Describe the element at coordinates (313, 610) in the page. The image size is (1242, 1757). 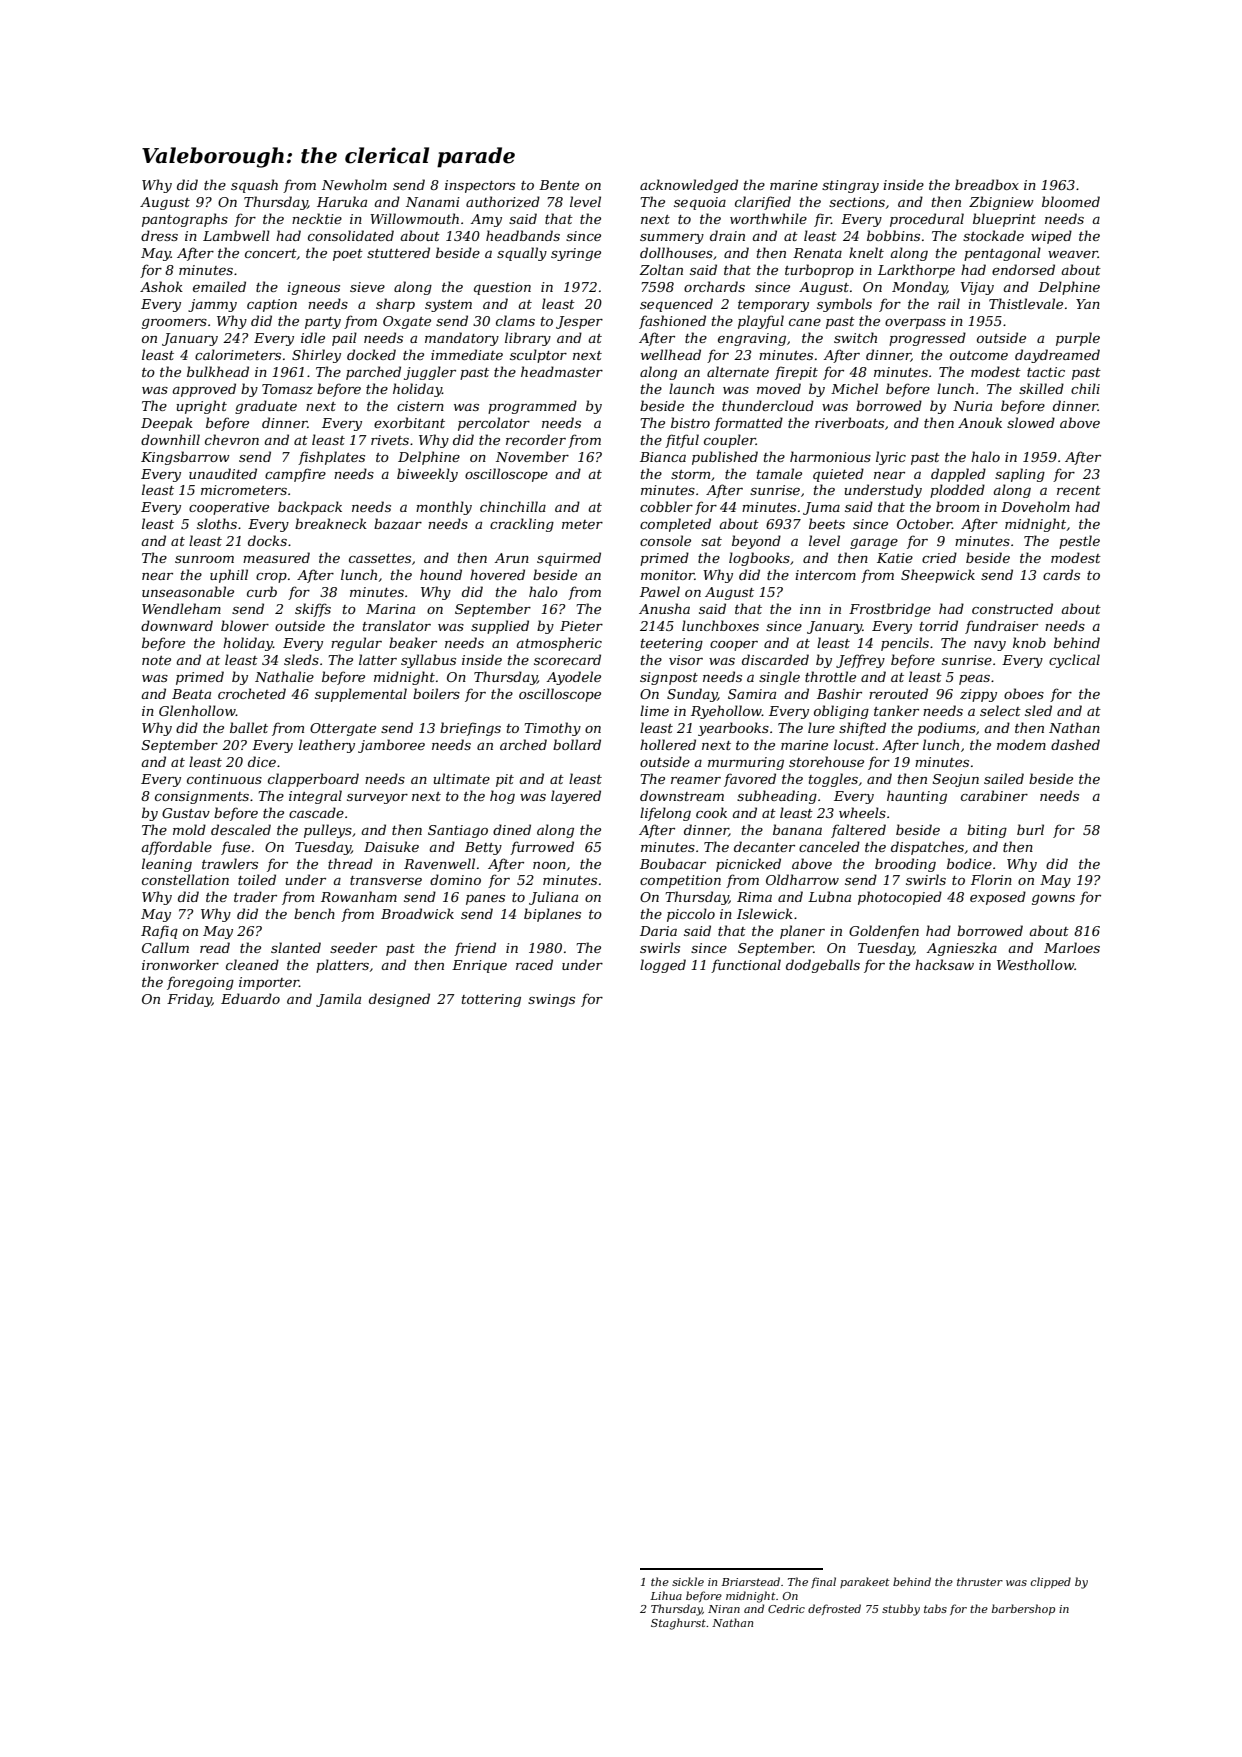
I see `skiffs` at that location.
